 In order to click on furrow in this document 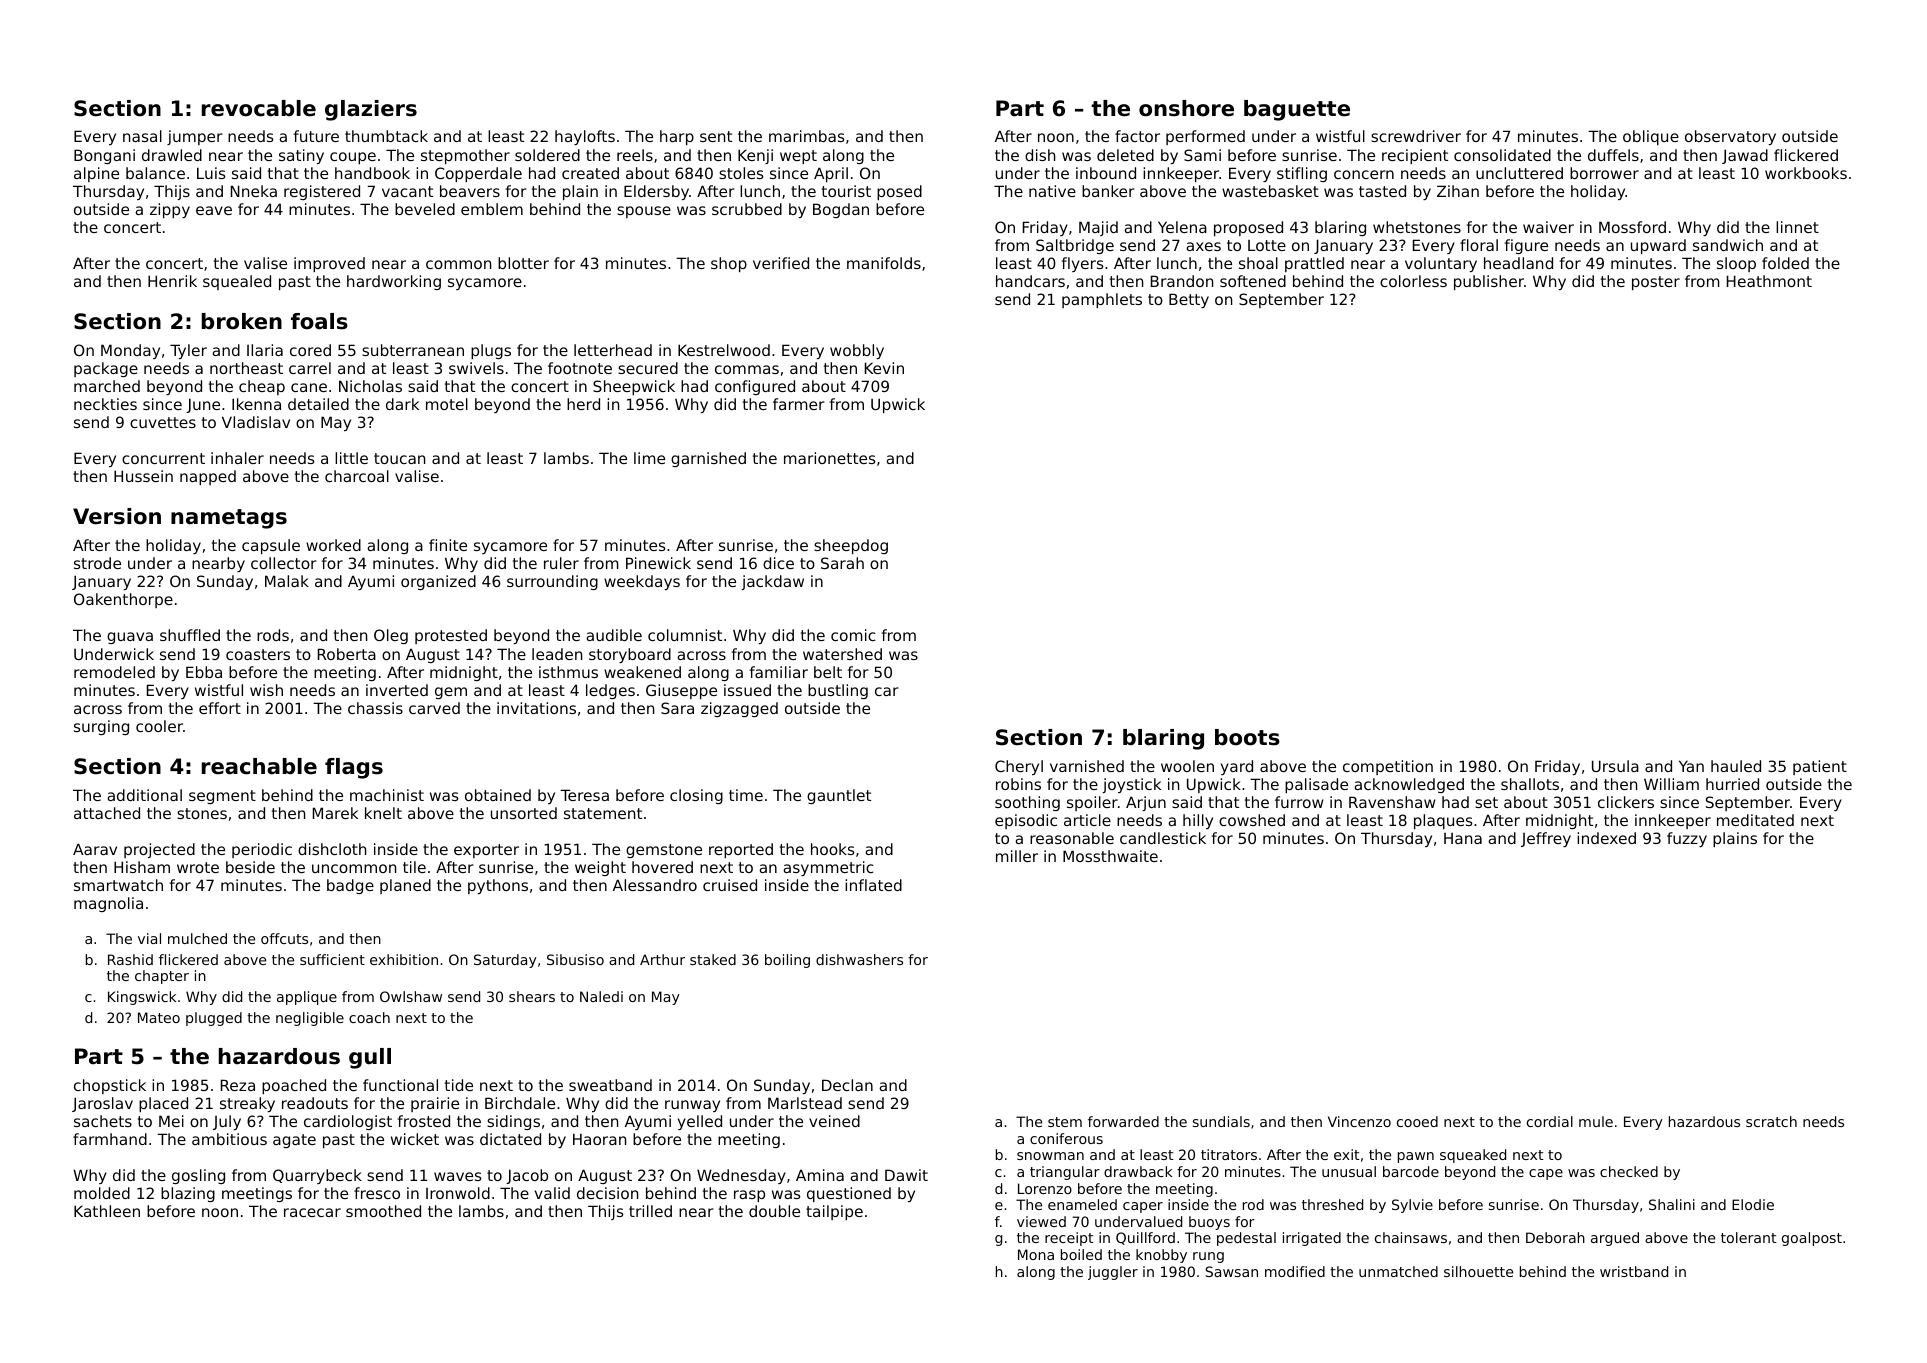, I will do `click(1299, 802)`.
